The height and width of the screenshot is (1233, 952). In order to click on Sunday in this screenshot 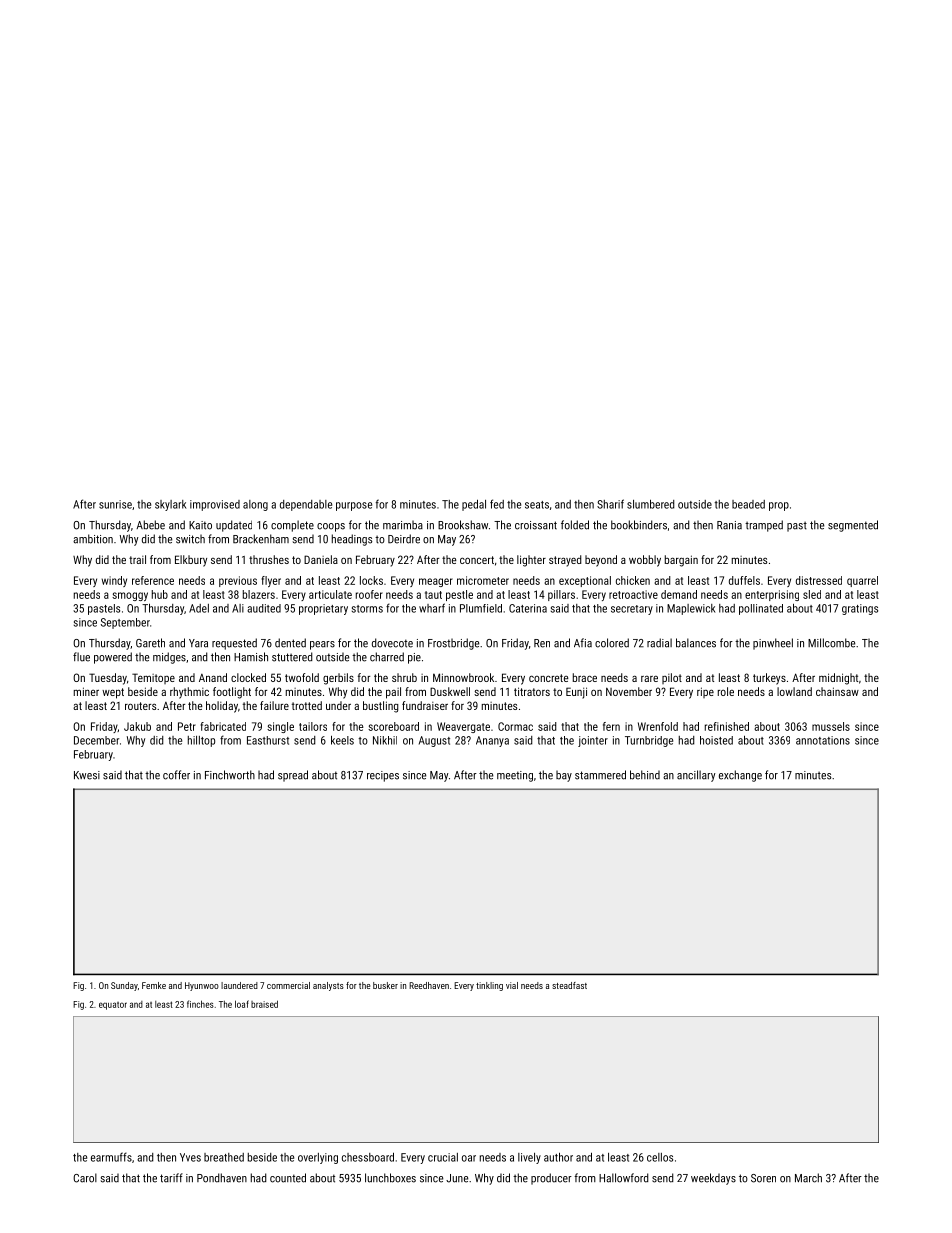, I will do `click(124, 986)`.
